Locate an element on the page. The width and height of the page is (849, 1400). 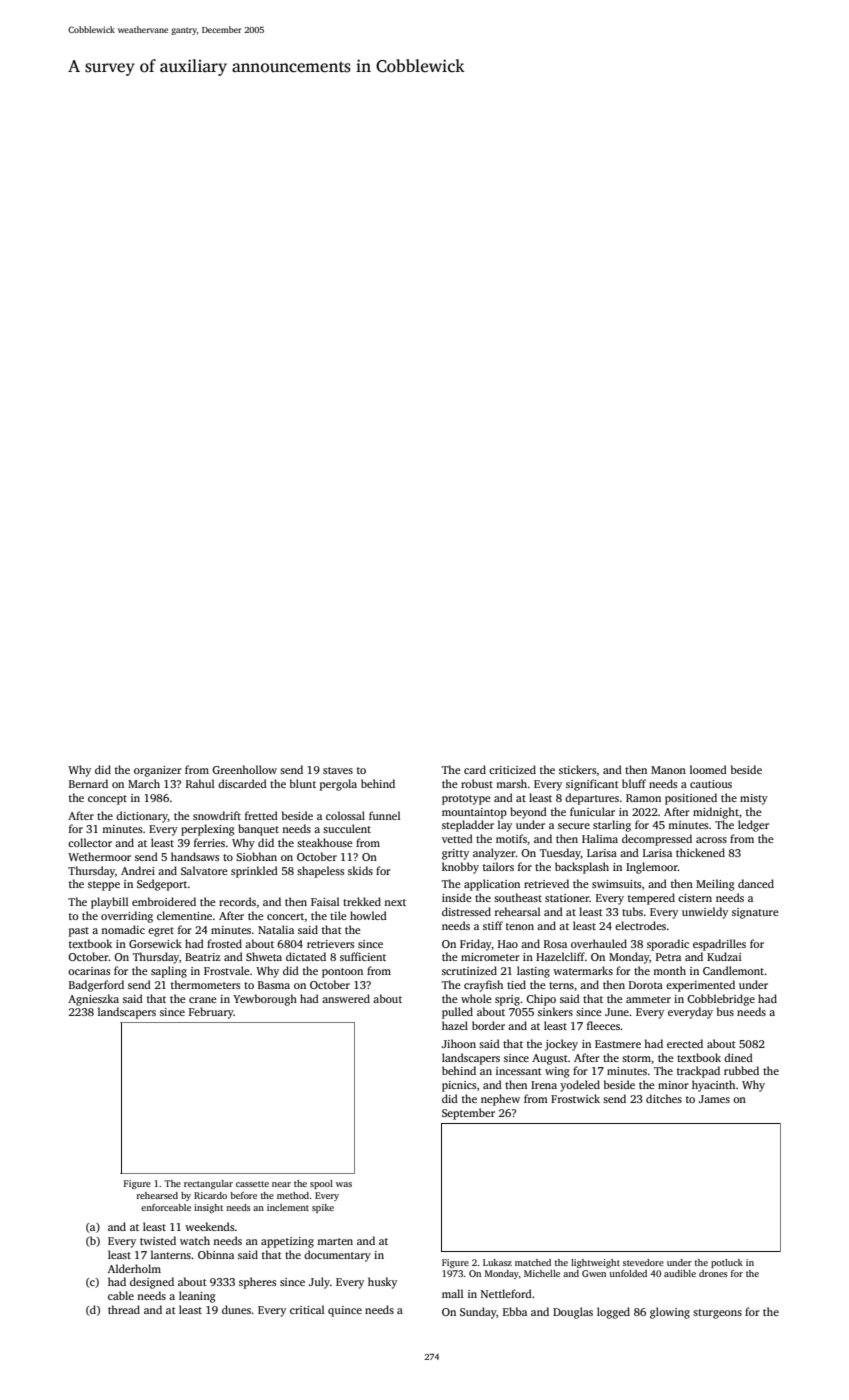
picnics is located at coordinates (459, 1086).
